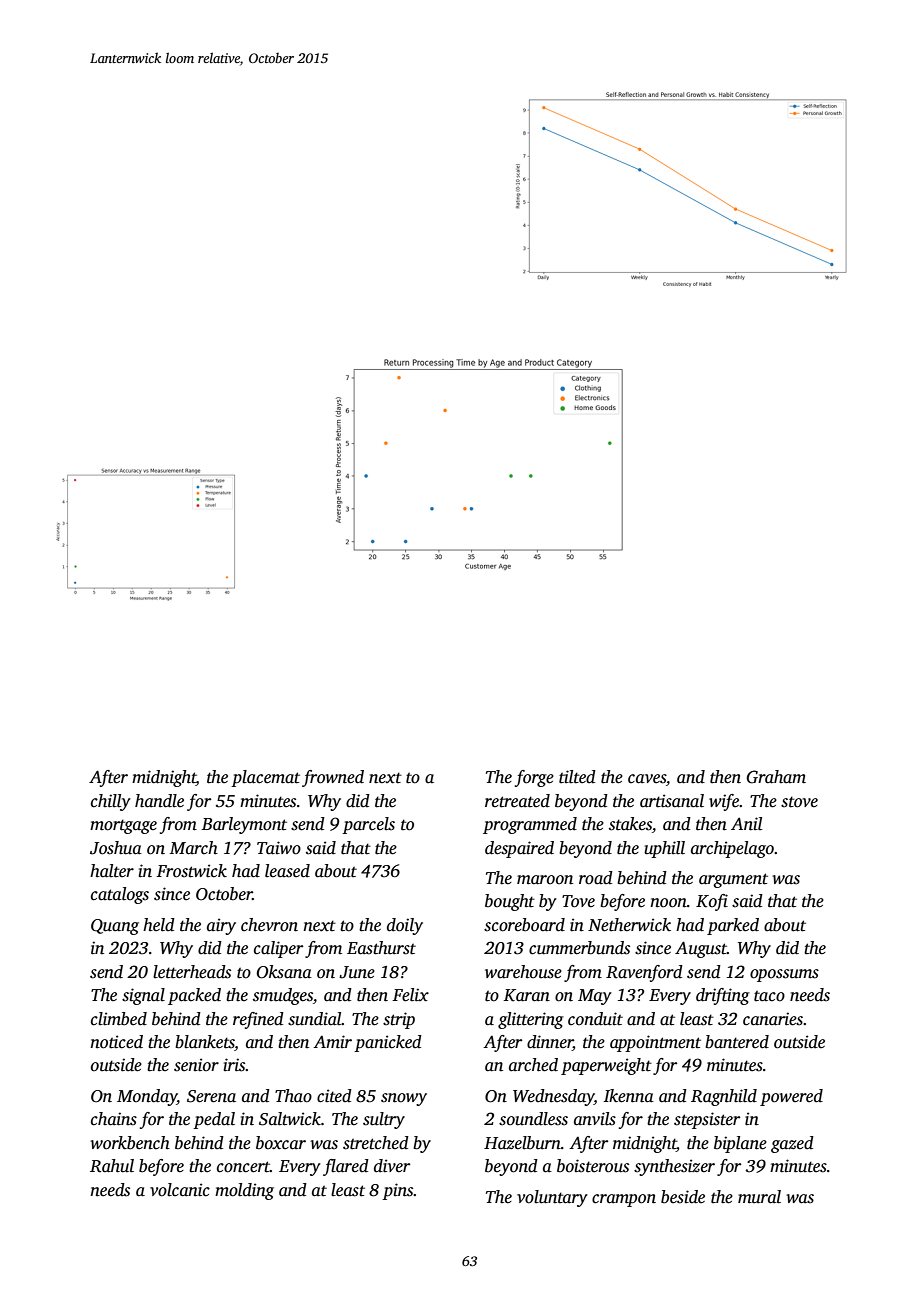 This page has width=924, height=1314. Describe the element at coordinates (192, 972) in the page. I see `letterheads` at that location.
